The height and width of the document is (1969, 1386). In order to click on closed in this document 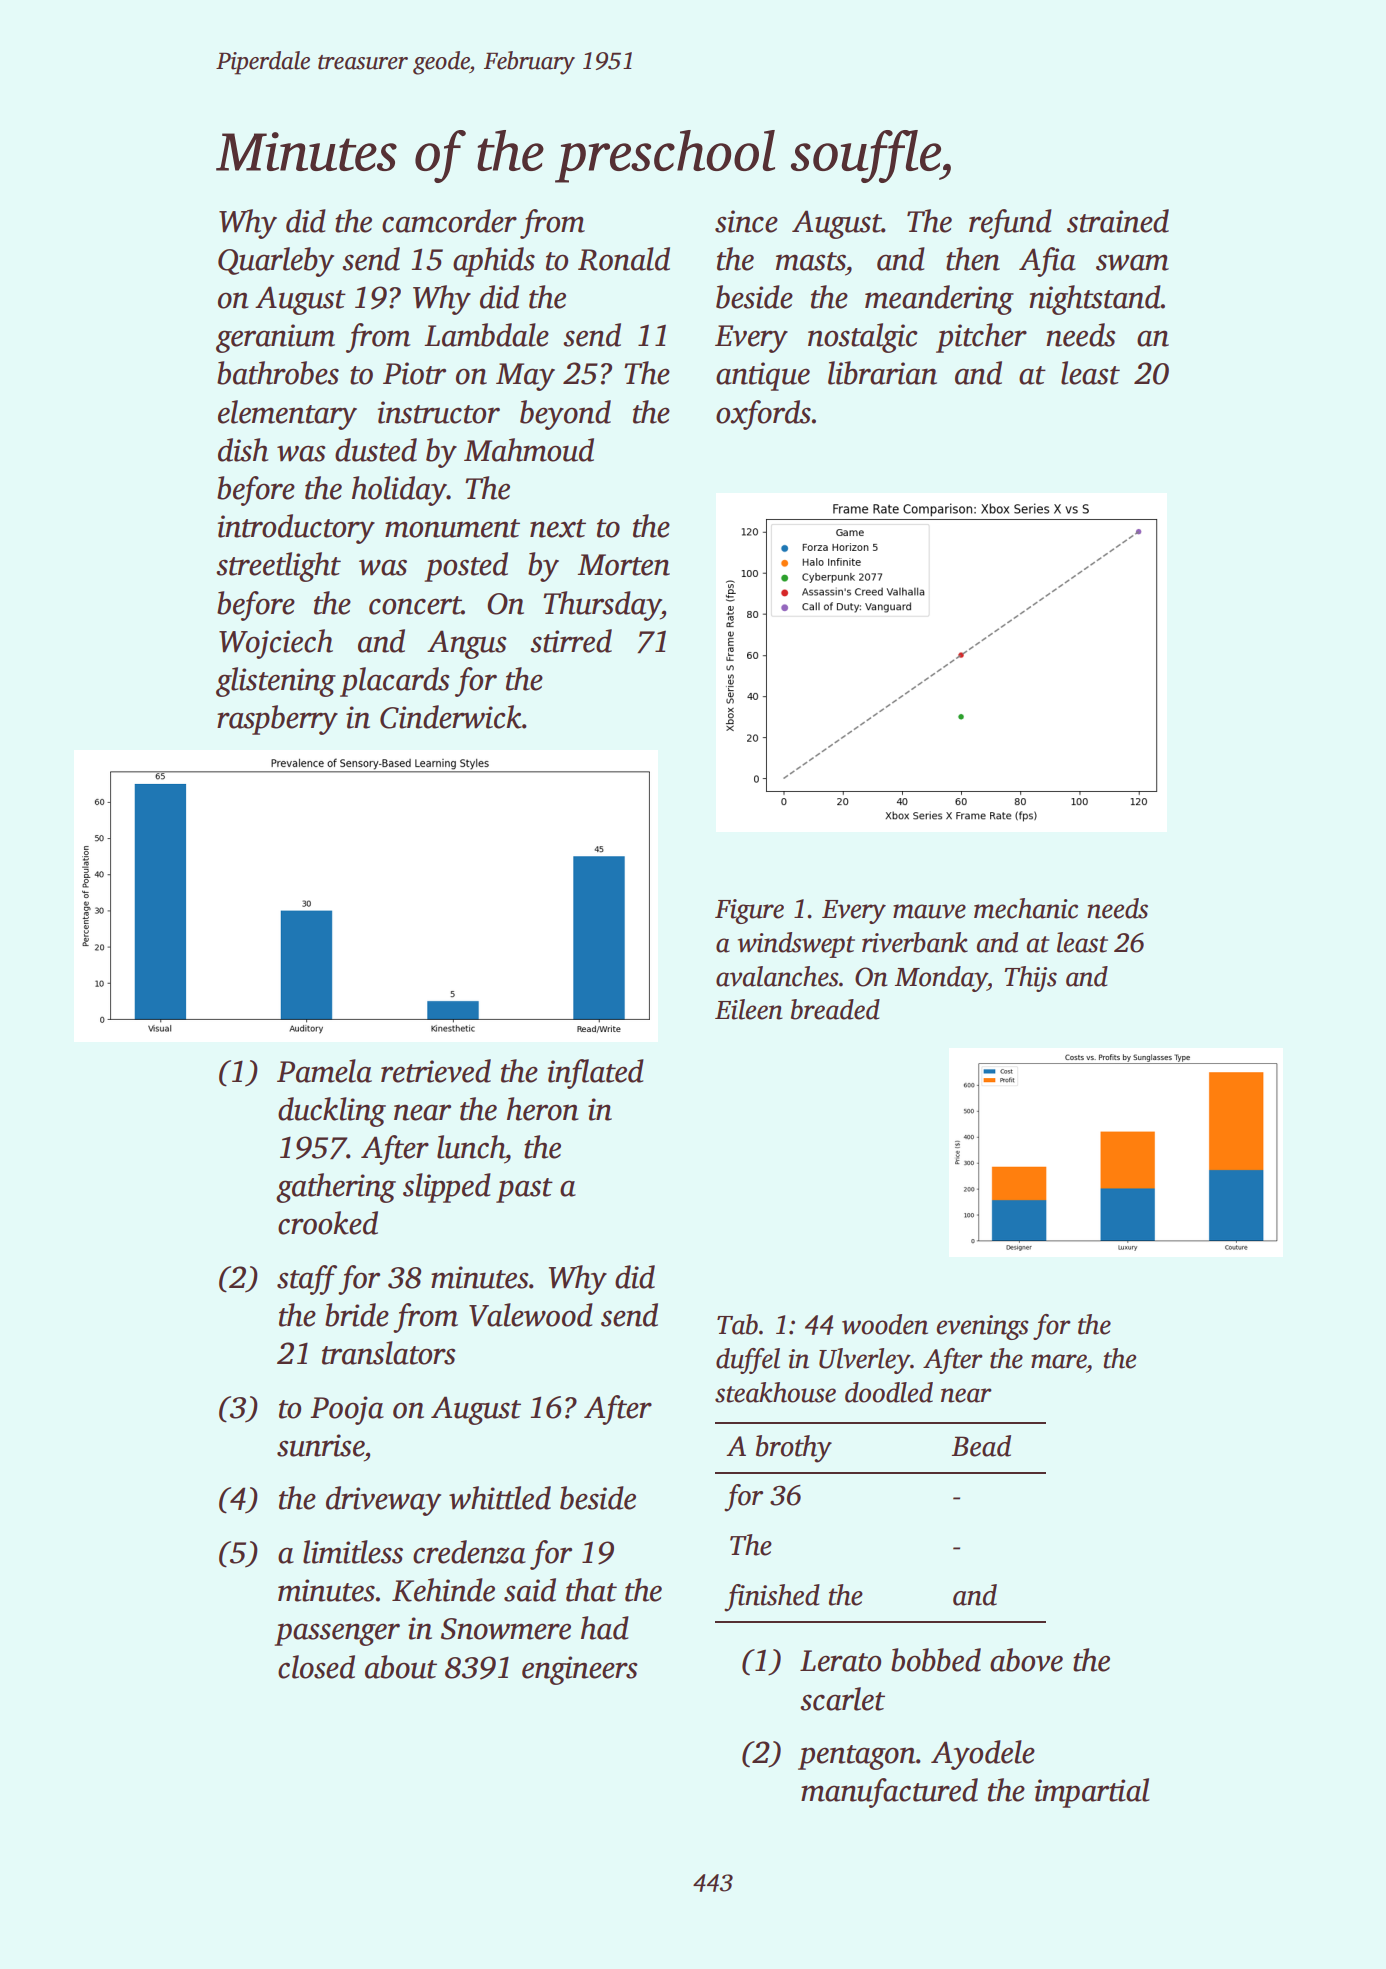, I will do `click(316, 1667)`.
